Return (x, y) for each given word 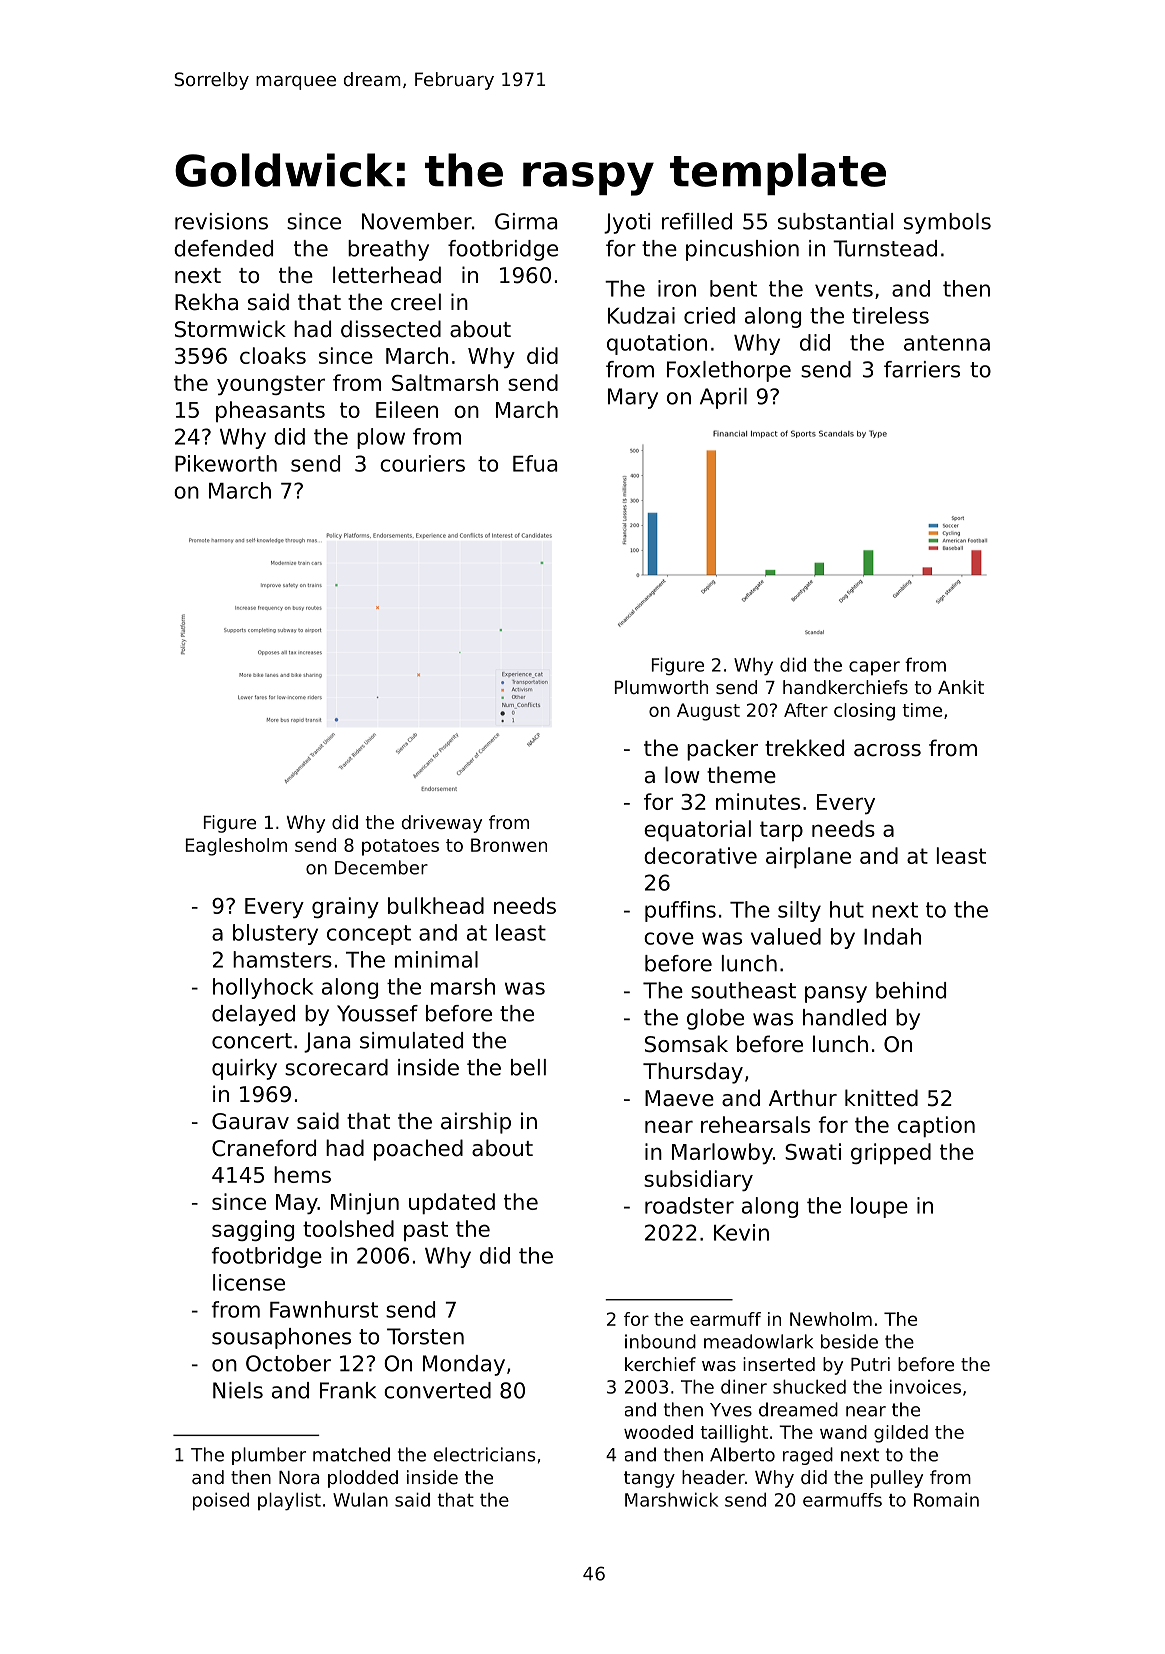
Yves (731, 1410)
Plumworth (661, 687)
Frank (348, 1390)
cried (709, 315)
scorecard (336, 1067)
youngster (271, 385)
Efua (535, 463)
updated (452, 1203)
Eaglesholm (236, 847)
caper (874, 668)
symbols (947, 223)
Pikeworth (226, 463)
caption (936, 1126)
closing (864, 712)
